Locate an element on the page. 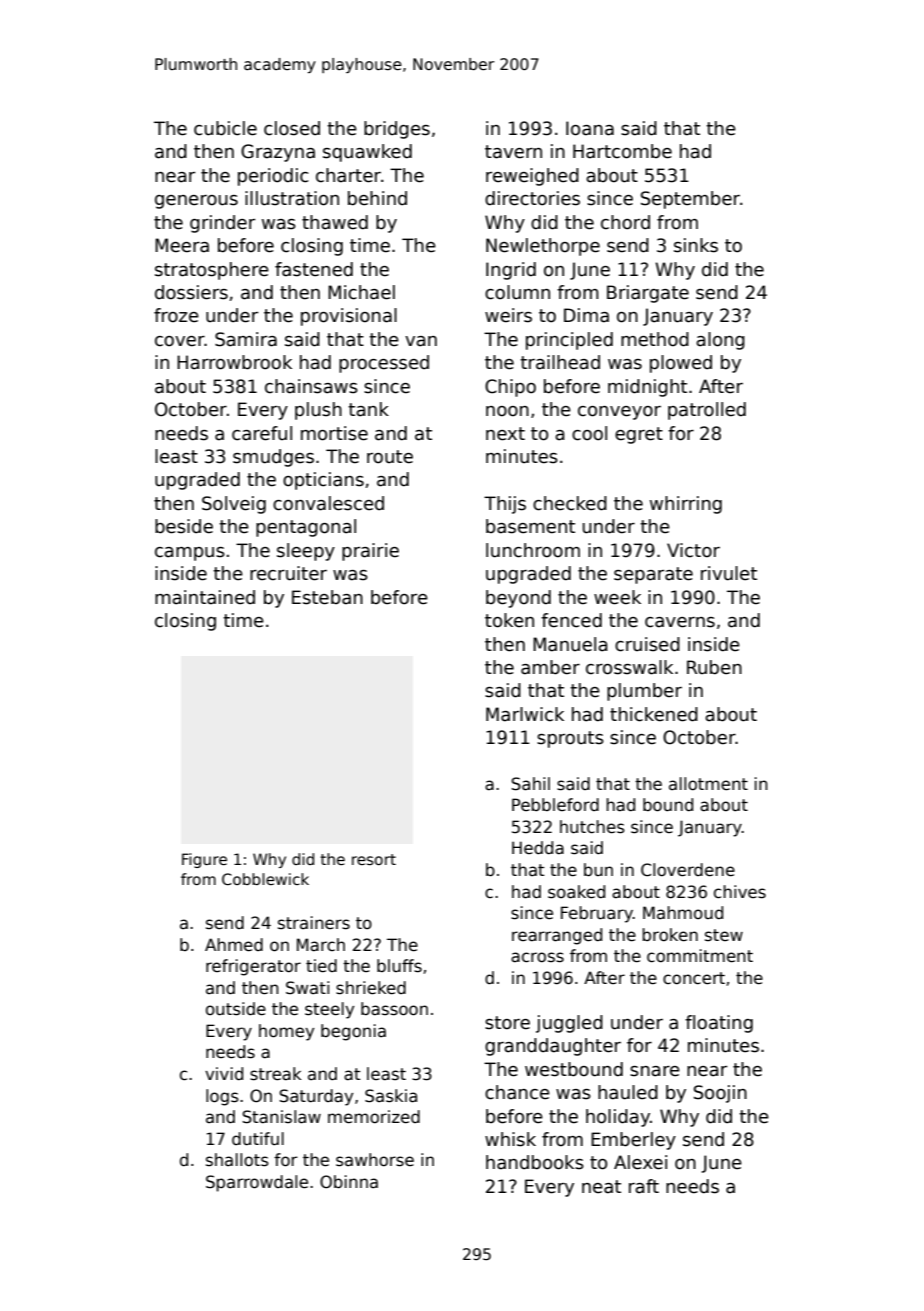  cool is located at coordinates (589, 433).
